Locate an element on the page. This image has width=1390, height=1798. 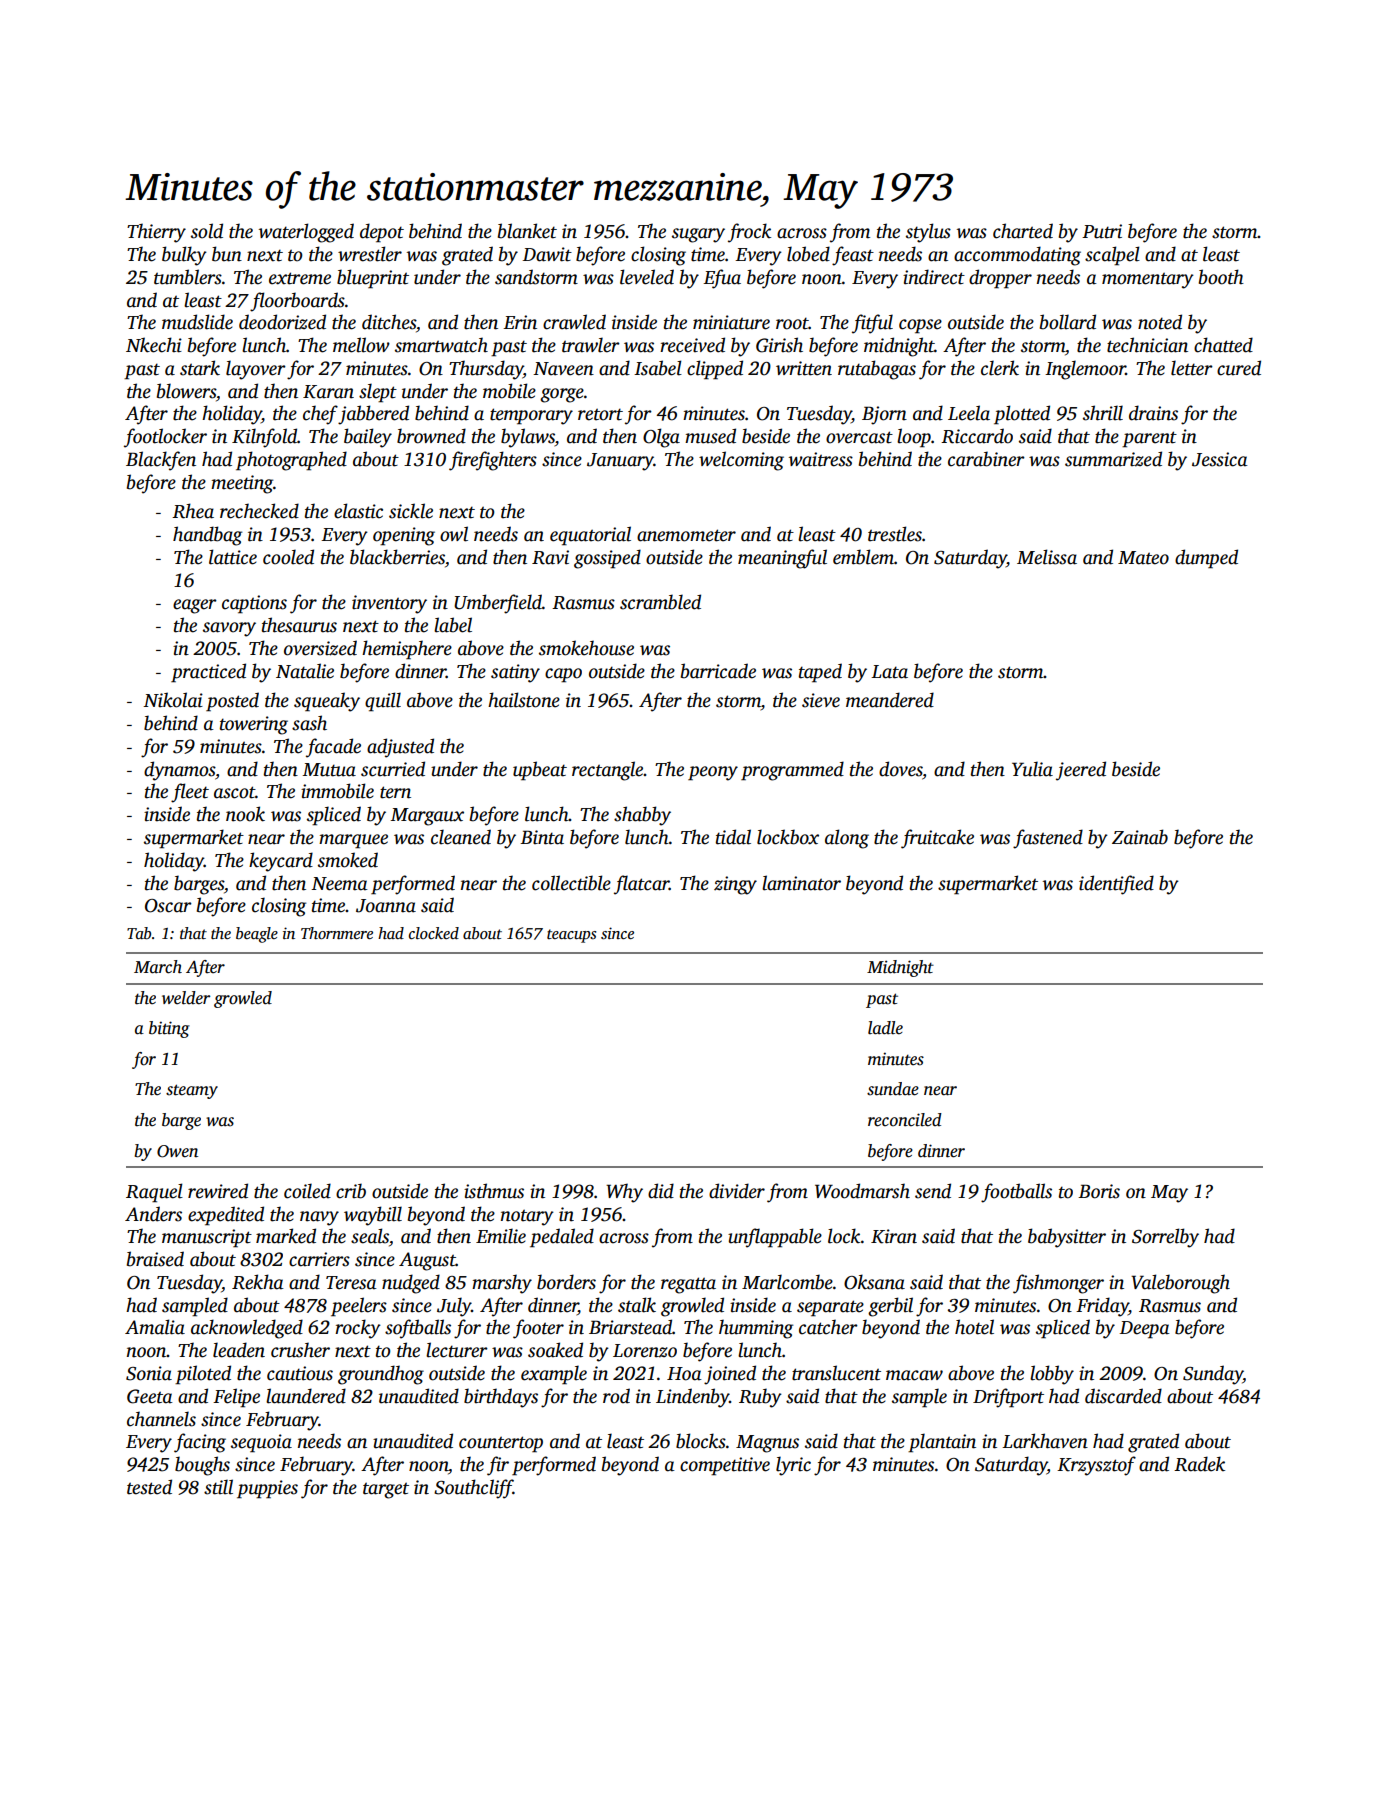
footer is located at coordinates (538, 1329).
